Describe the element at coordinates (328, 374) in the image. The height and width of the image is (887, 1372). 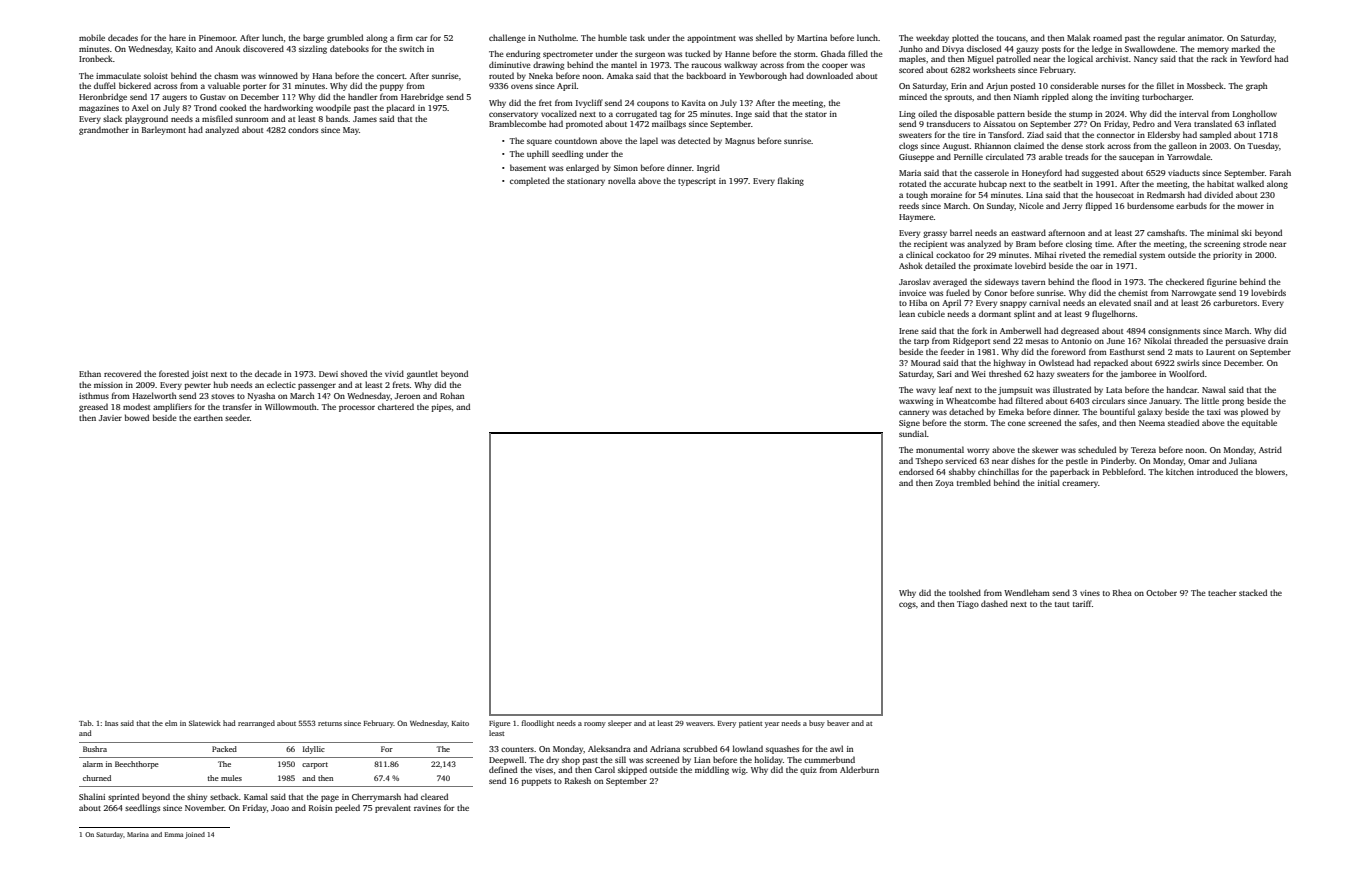
I see `Dewi` at that location.
